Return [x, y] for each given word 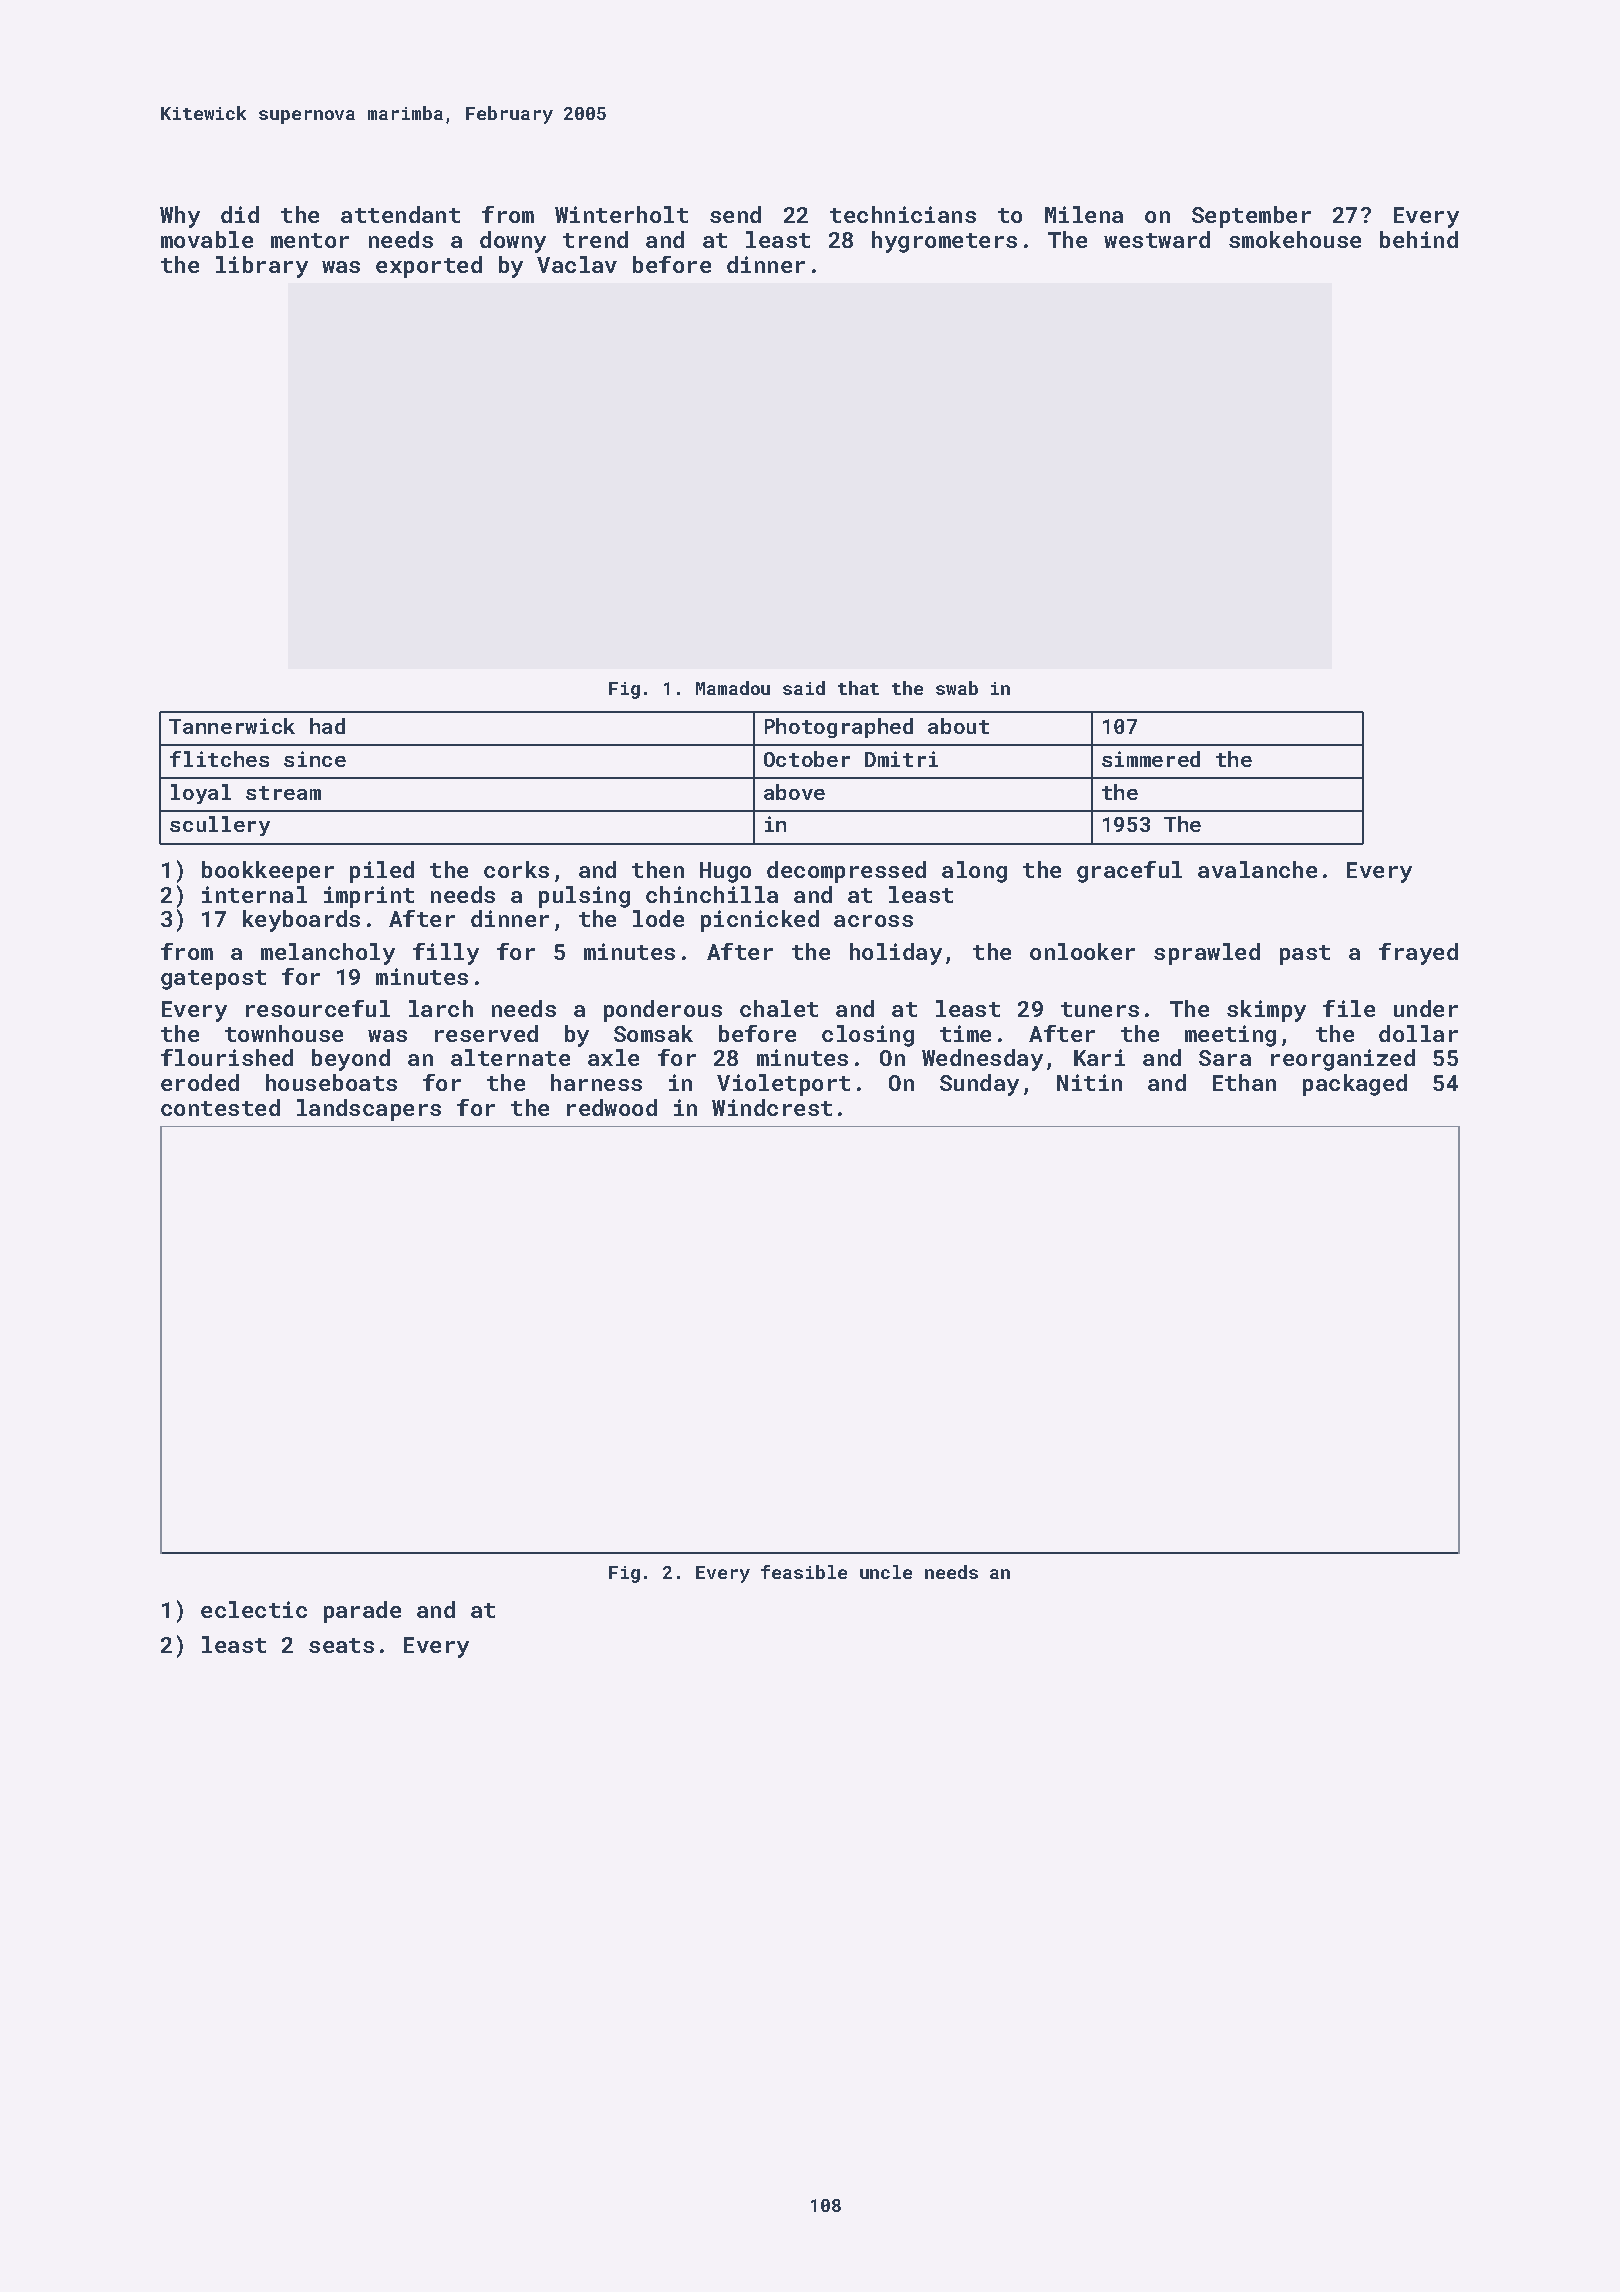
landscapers [369, 1110]
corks [516, 869]
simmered [1151, 759]
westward [1157, 239]
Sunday [979, 1085]
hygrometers [944, 242]
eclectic [254, 1609]
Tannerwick [232, 726]
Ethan [1244, 1082]
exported [429, 267]
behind [1419, 239]
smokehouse [1295, 239]
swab [957, 688]
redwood [612, 1107]
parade [362, 1612]
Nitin [1089, 1082]
